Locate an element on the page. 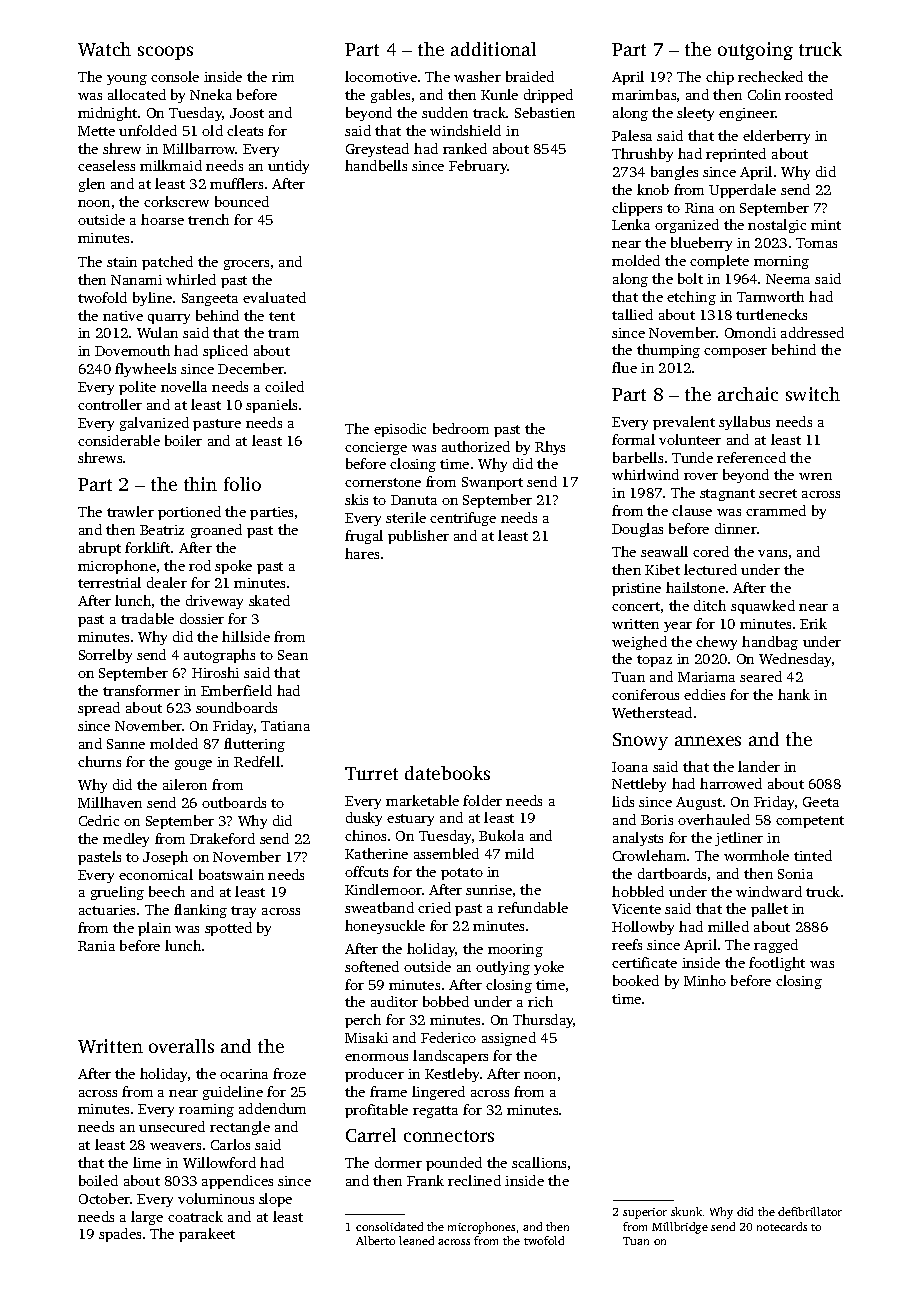 This page has height=1308, width=924. Cedric is located at coordinates (99, 820).
